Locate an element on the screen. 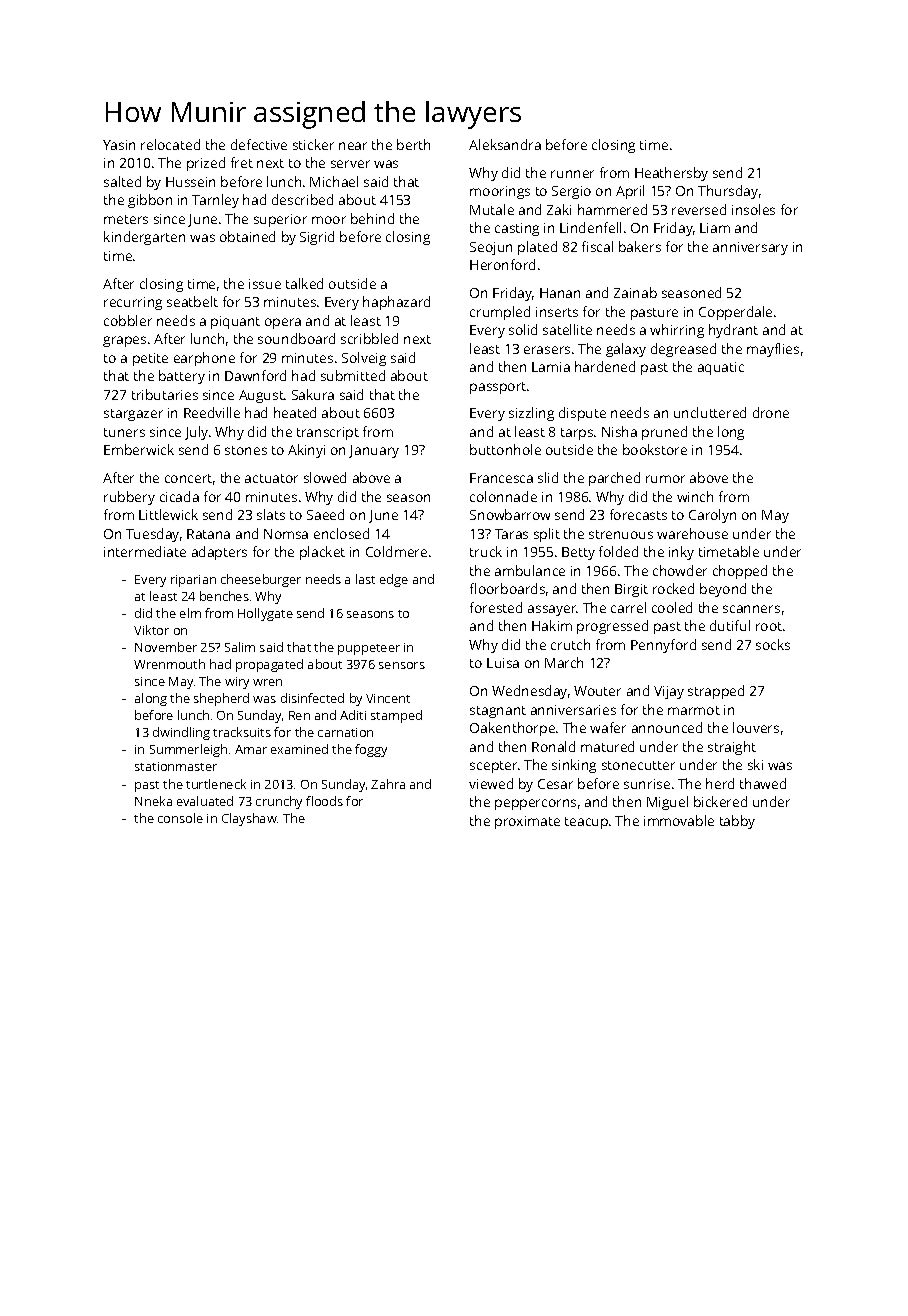 The height and width of the screenshot is (1316, 908). Salim is located at coordinates (240, 647).
